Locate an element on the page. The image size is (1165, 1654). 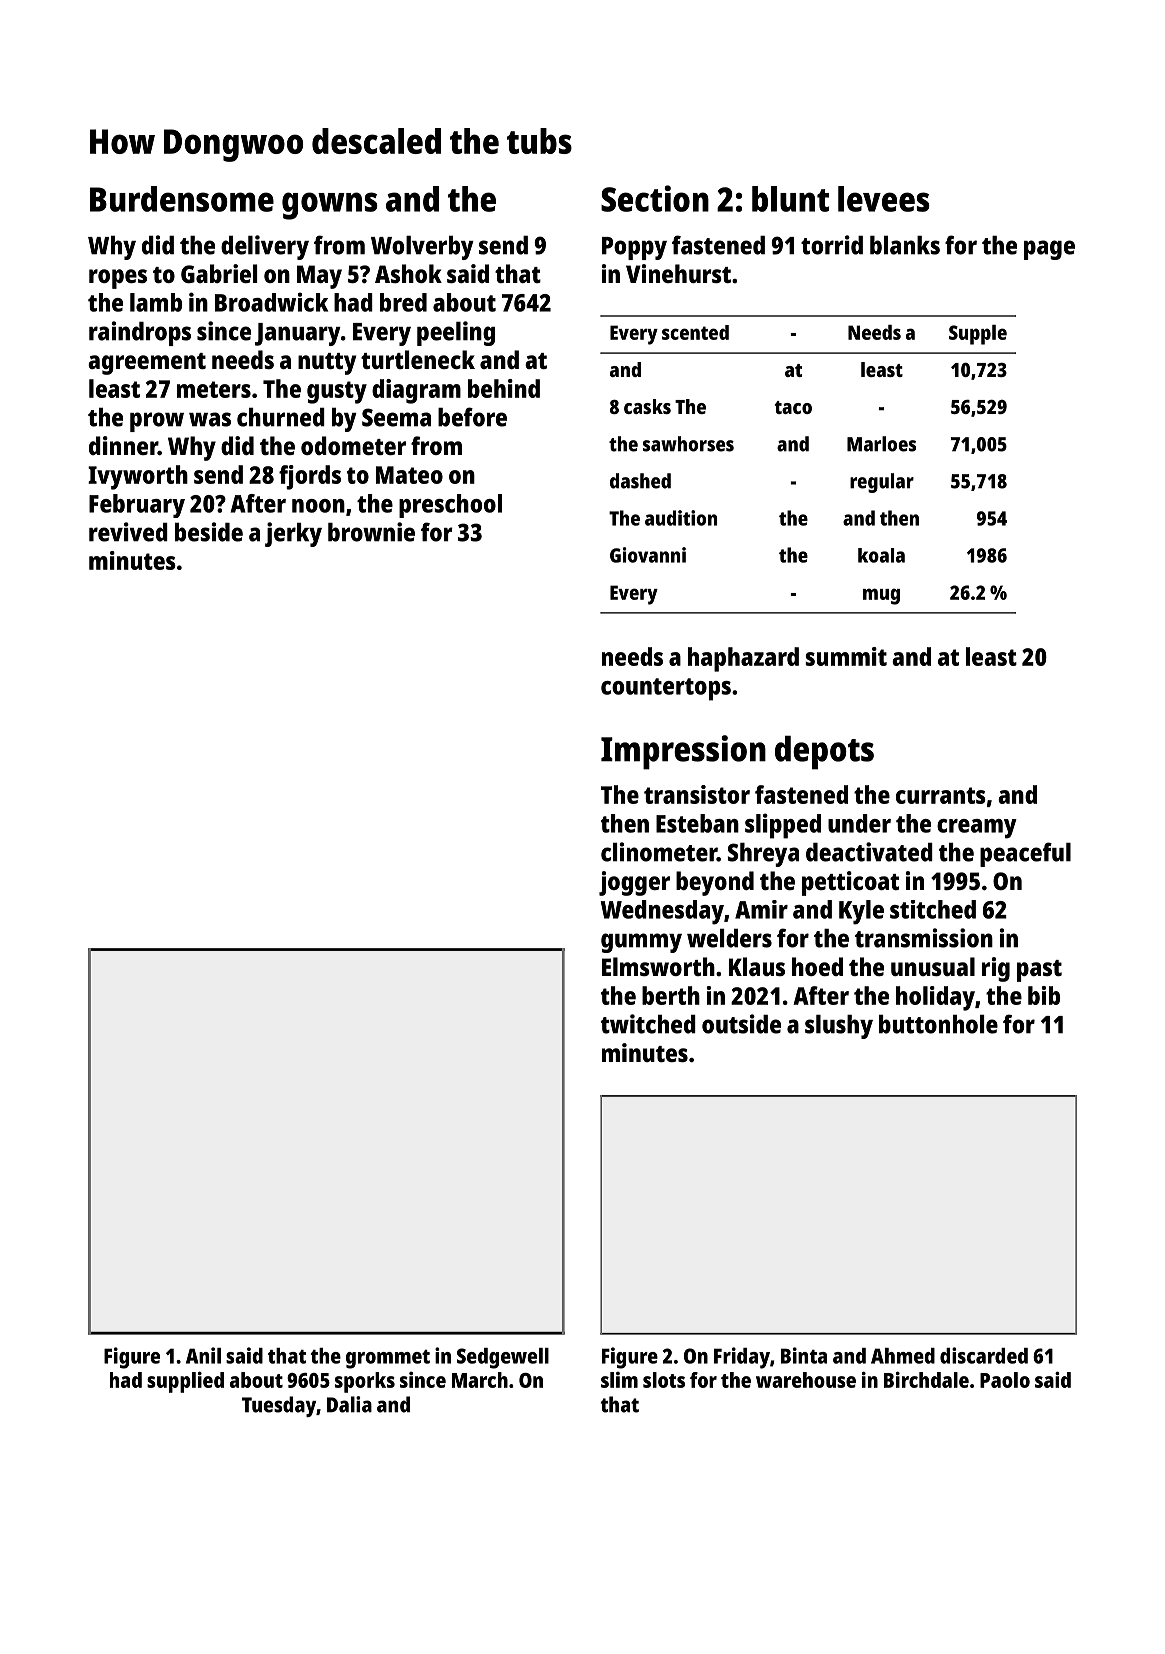
Mateo is located at coordinates (409, 475).
